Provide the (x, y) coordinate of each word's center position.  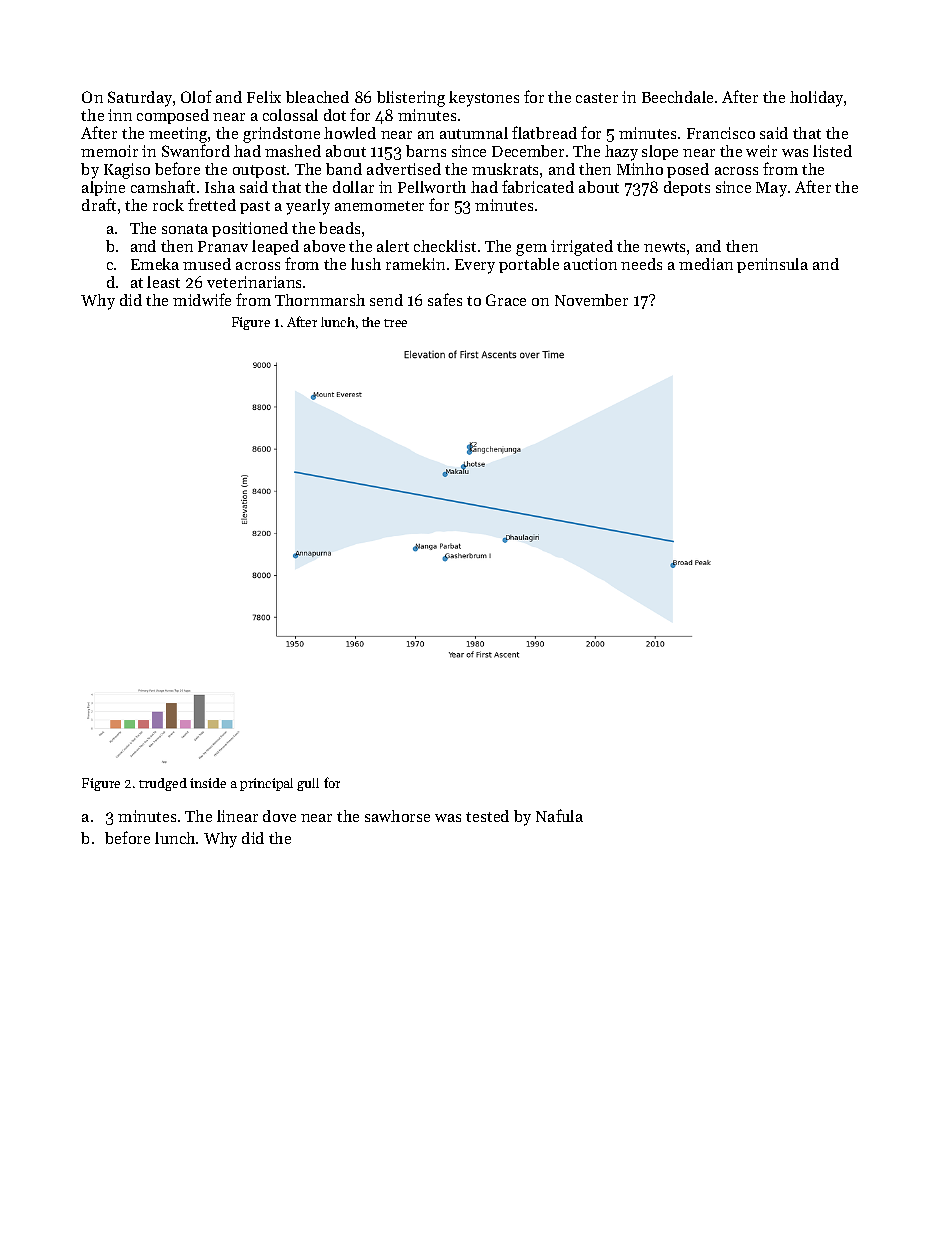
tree (395, 323)
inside (208, 783)
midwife (202, 299)
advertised (404, 169)
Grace (506, 300)
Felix (264, 97)
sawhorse (397, 816)
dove (279, 816)
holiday (816, 99)
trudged (163, 784)
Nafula (559, 815)
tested (487, 816)
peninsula (772, 265)
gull (308, 784)
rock (168, 205)
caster (597, 98)
